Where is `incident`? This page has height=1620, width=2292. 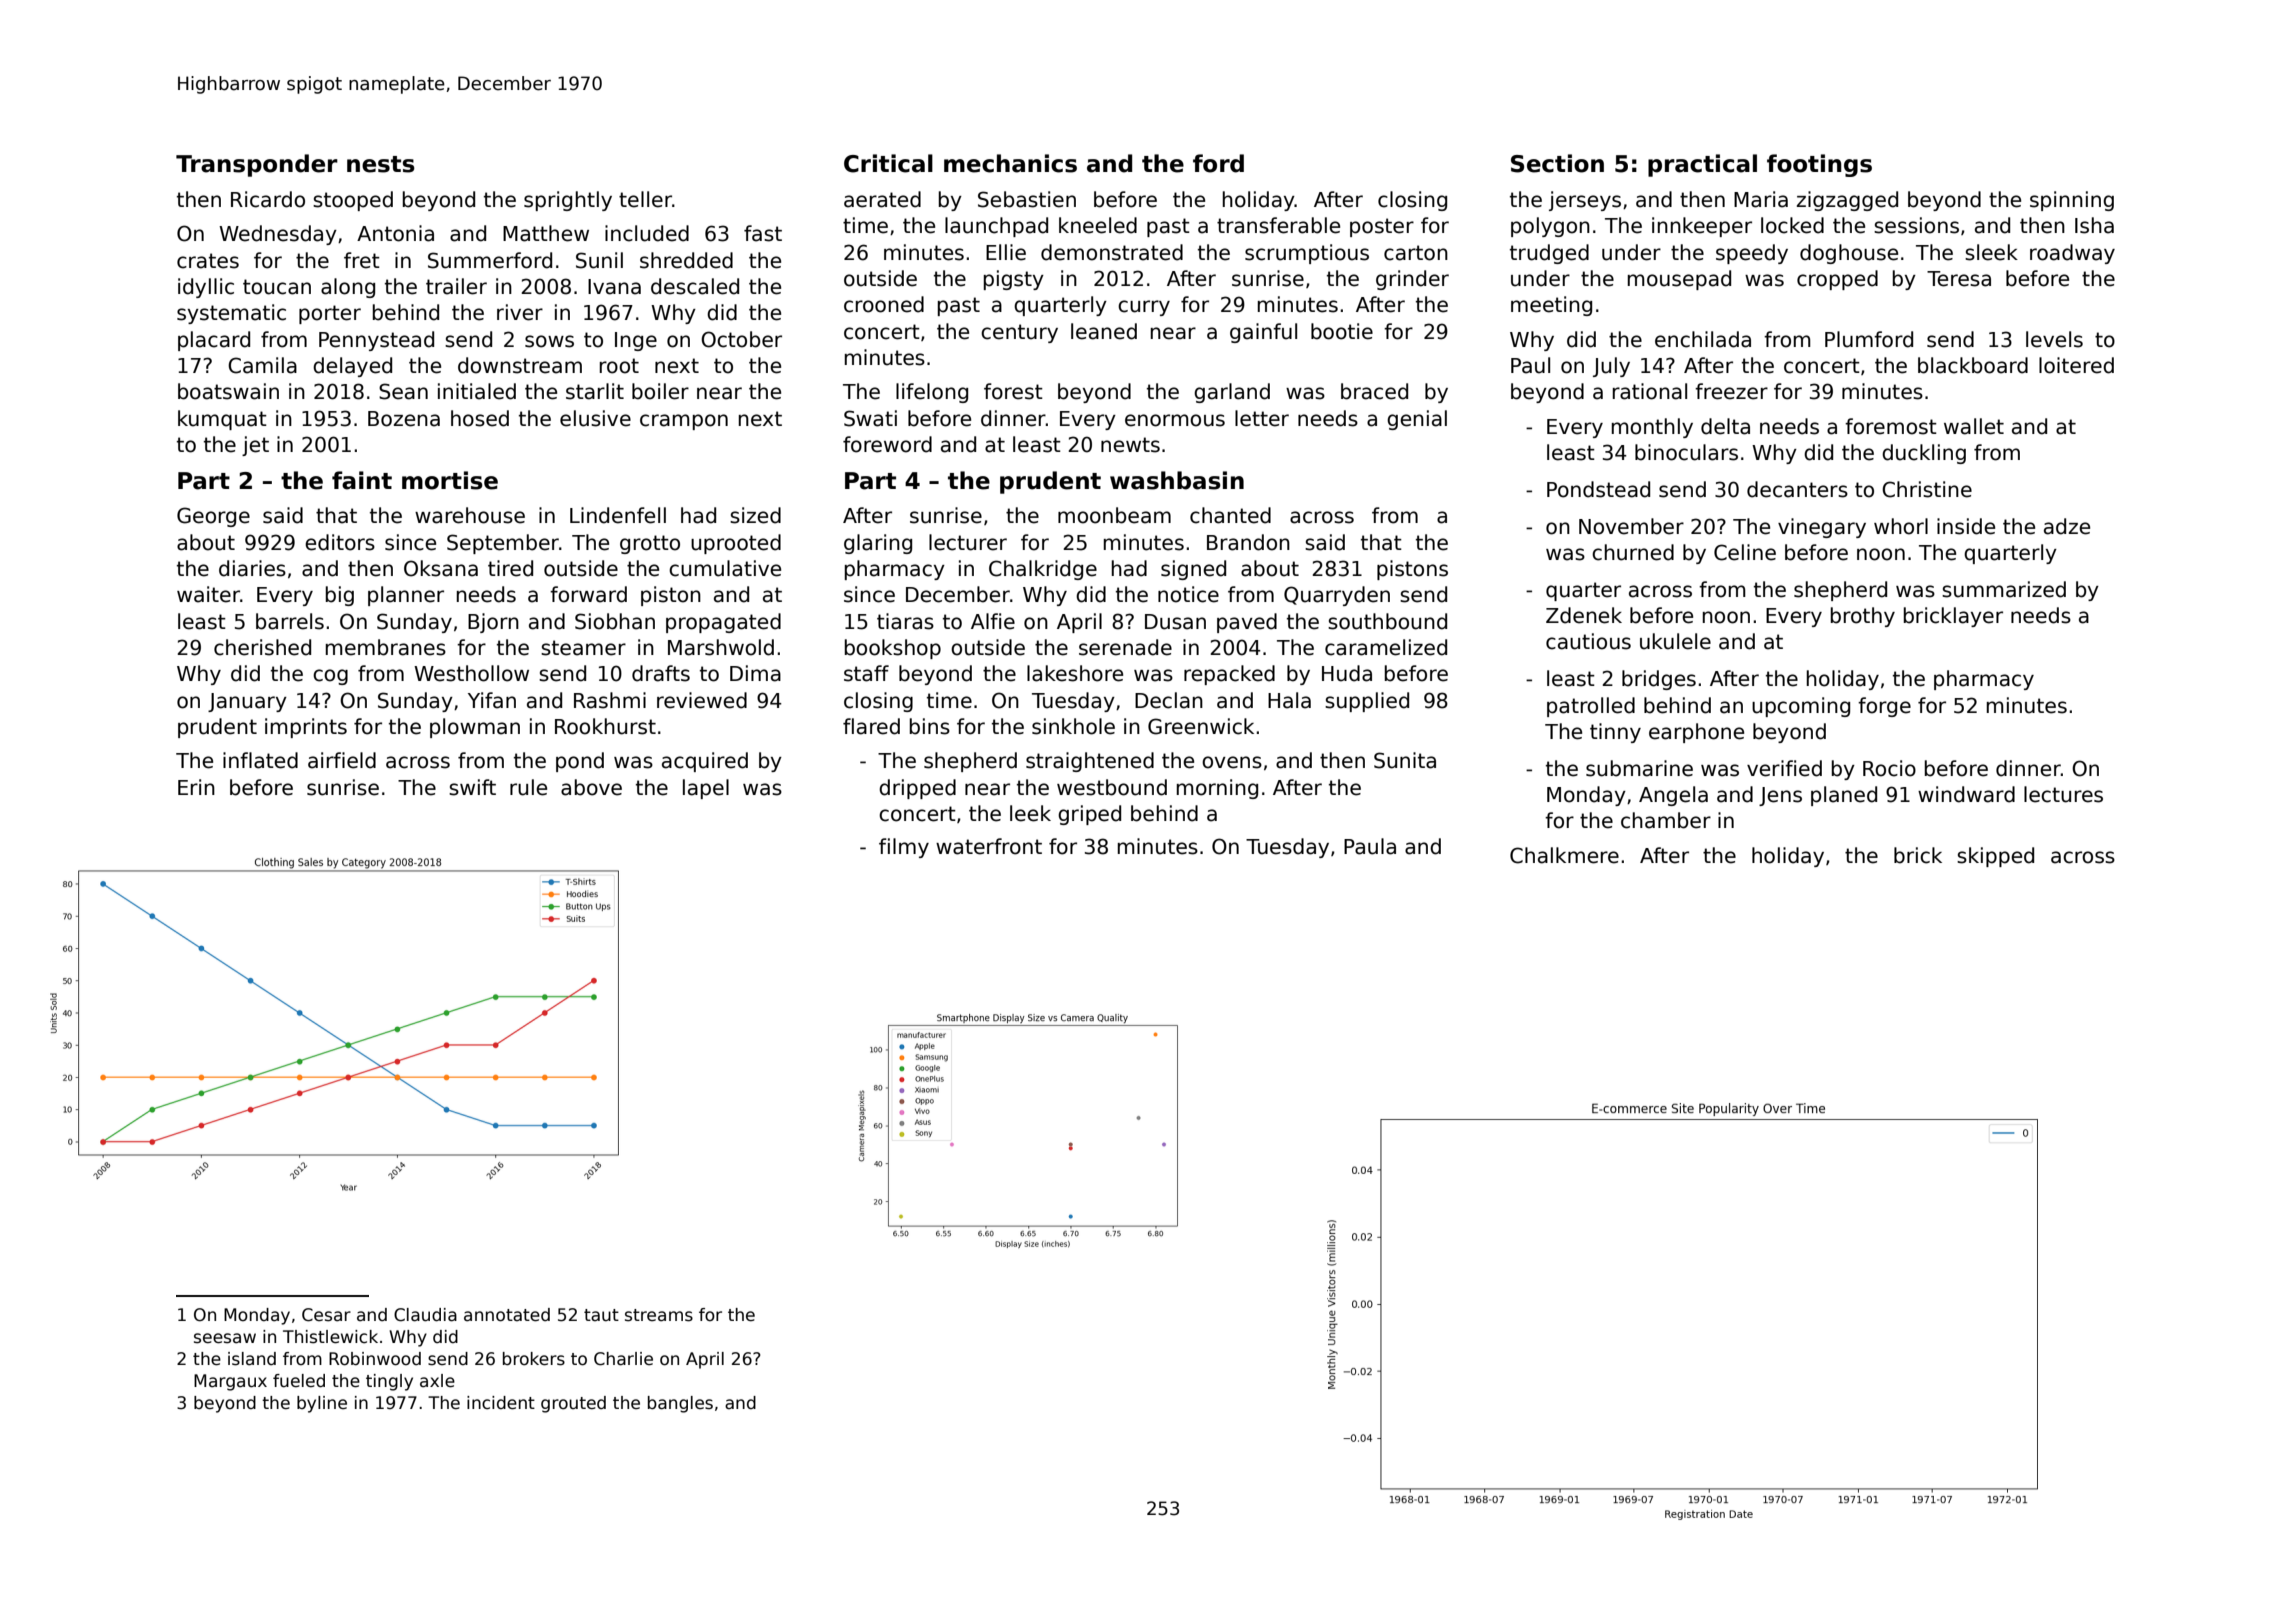
incident is located at coordinates (501, 1403).
